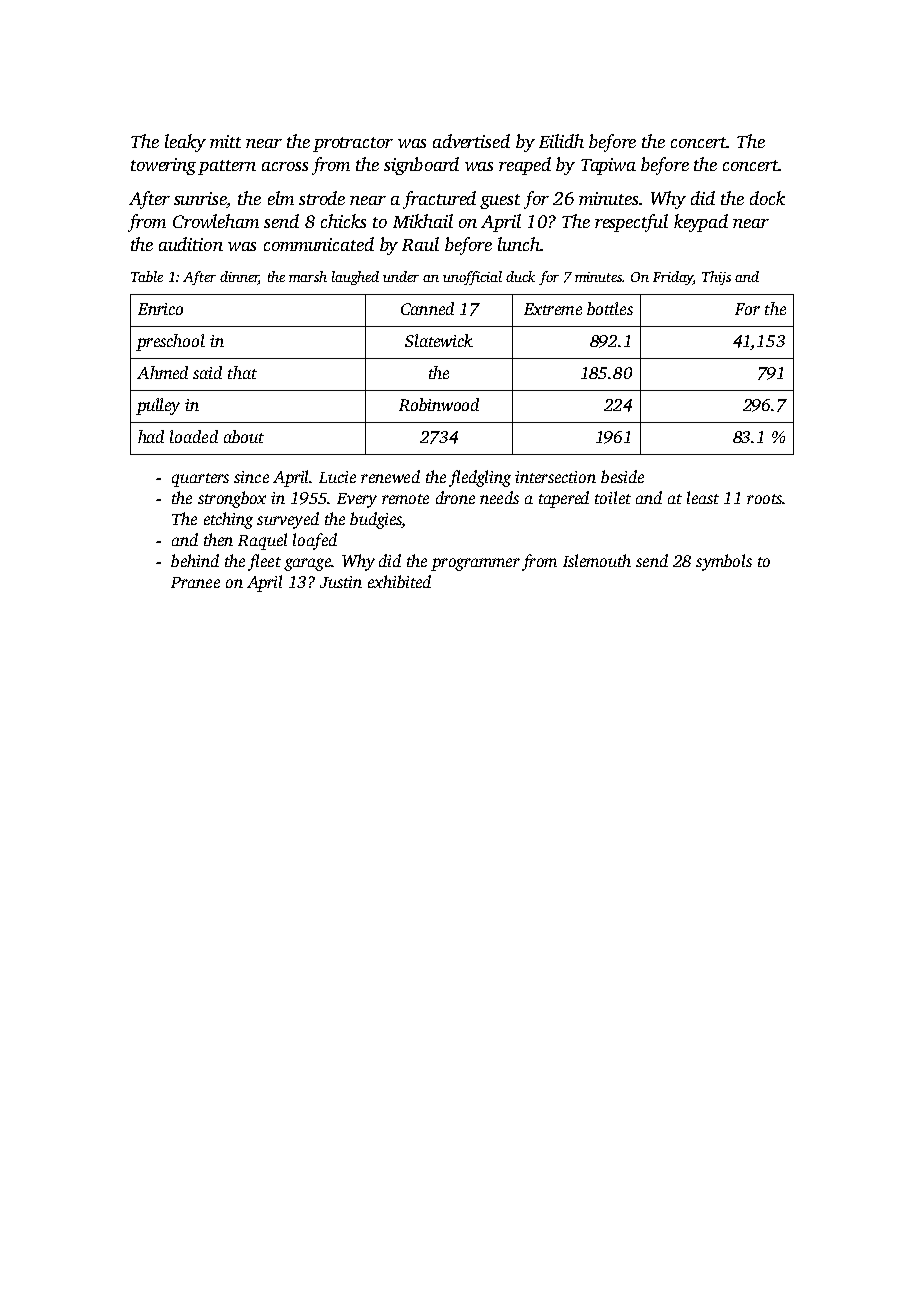 The height and width of the document is (1314, 924). Describe the element at coordinates (158, 406) in the document. I see `pulley` at that location.
